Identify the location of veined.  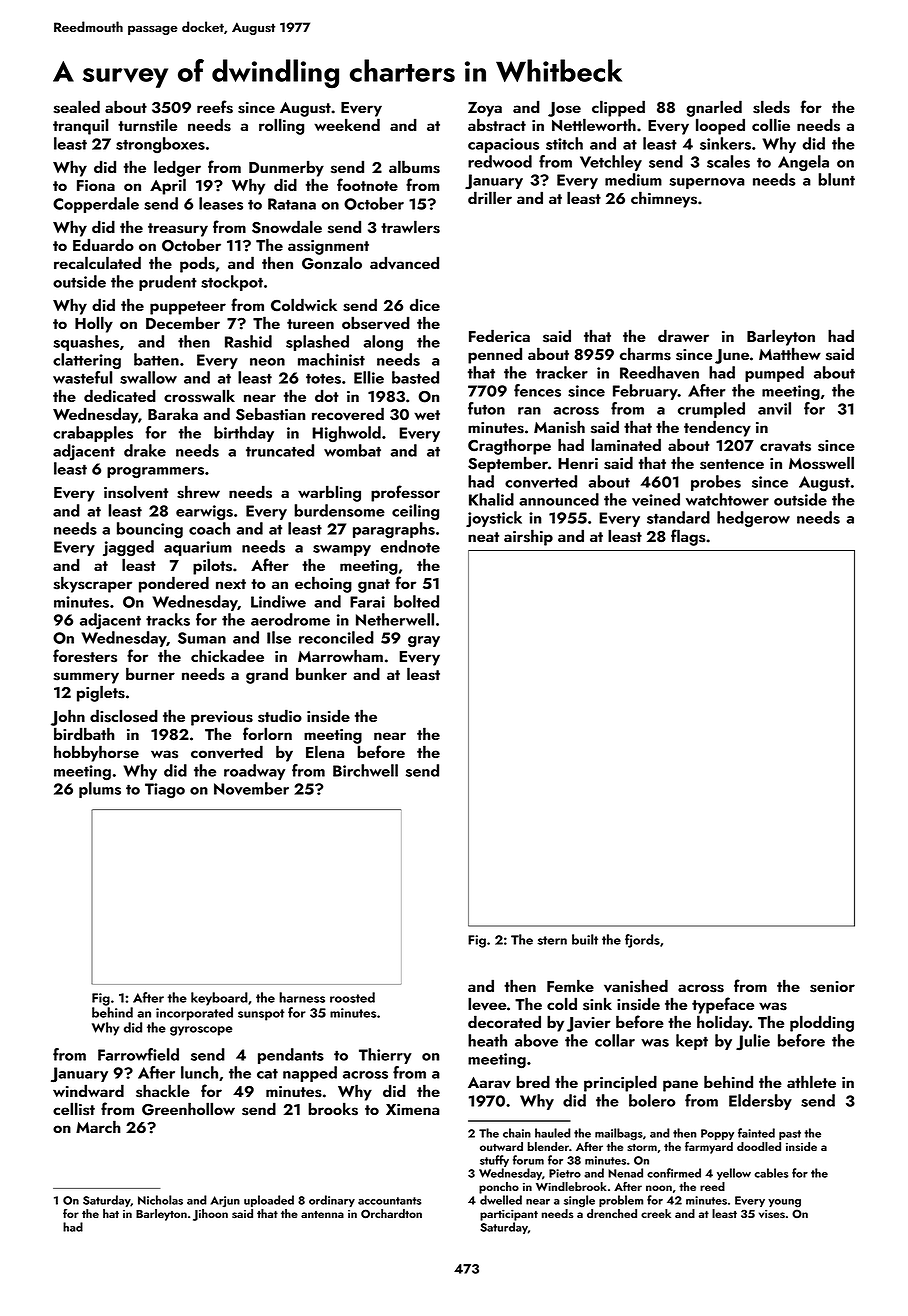
(656, 499).
